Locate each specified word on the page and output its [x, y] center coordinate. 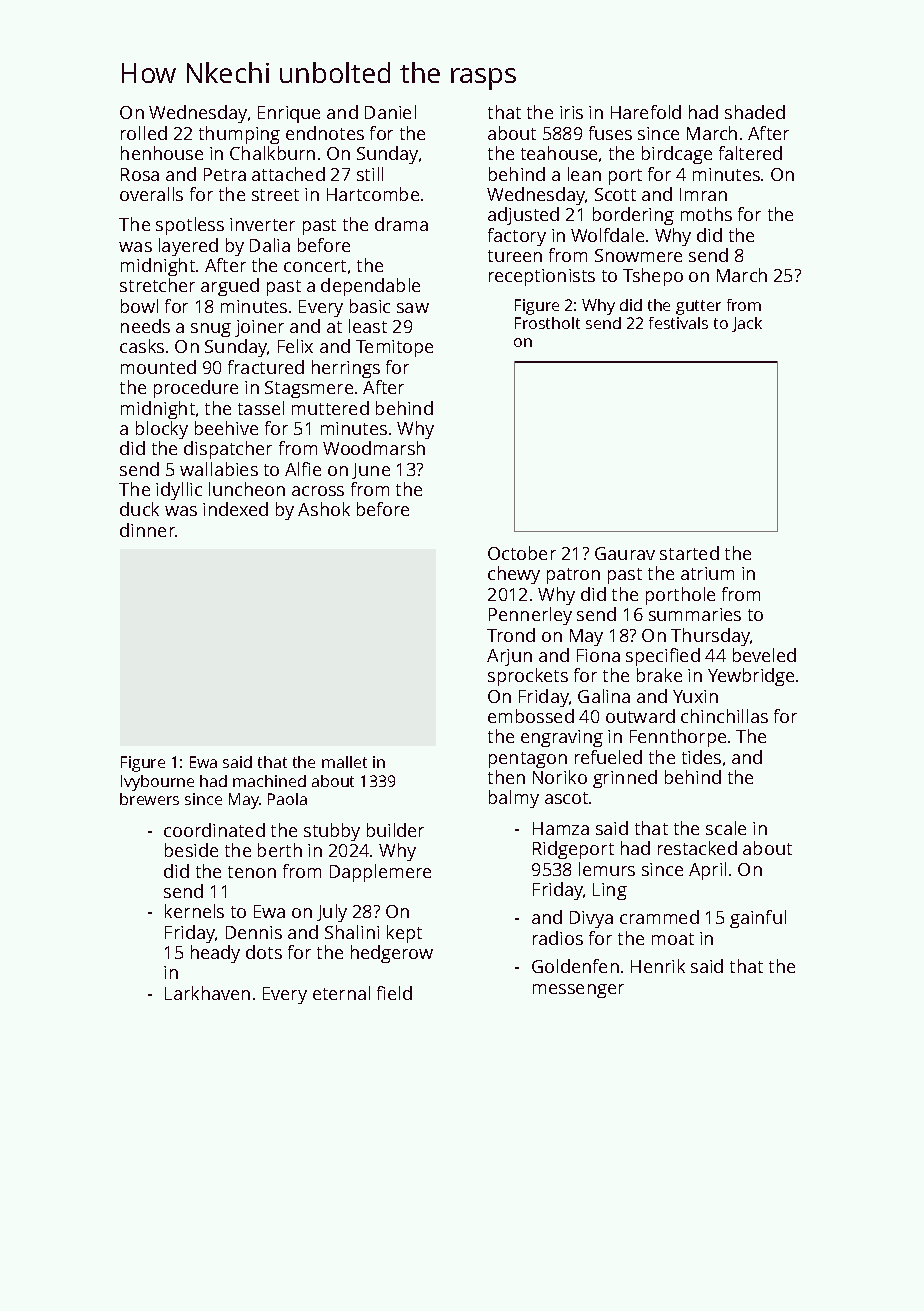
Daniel [390, 112]
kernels [194, 911]
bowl [139, 306]
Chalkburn [272, 153]
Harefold [646, 112]
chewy [514, 575]
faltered [750, 153]
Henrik [658, 966]
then [506, 777]
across [318, 491]
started [689, 553]
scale [726, 828]
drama [401, 224]
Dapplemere [380, 873]
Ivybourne [157, 783]
